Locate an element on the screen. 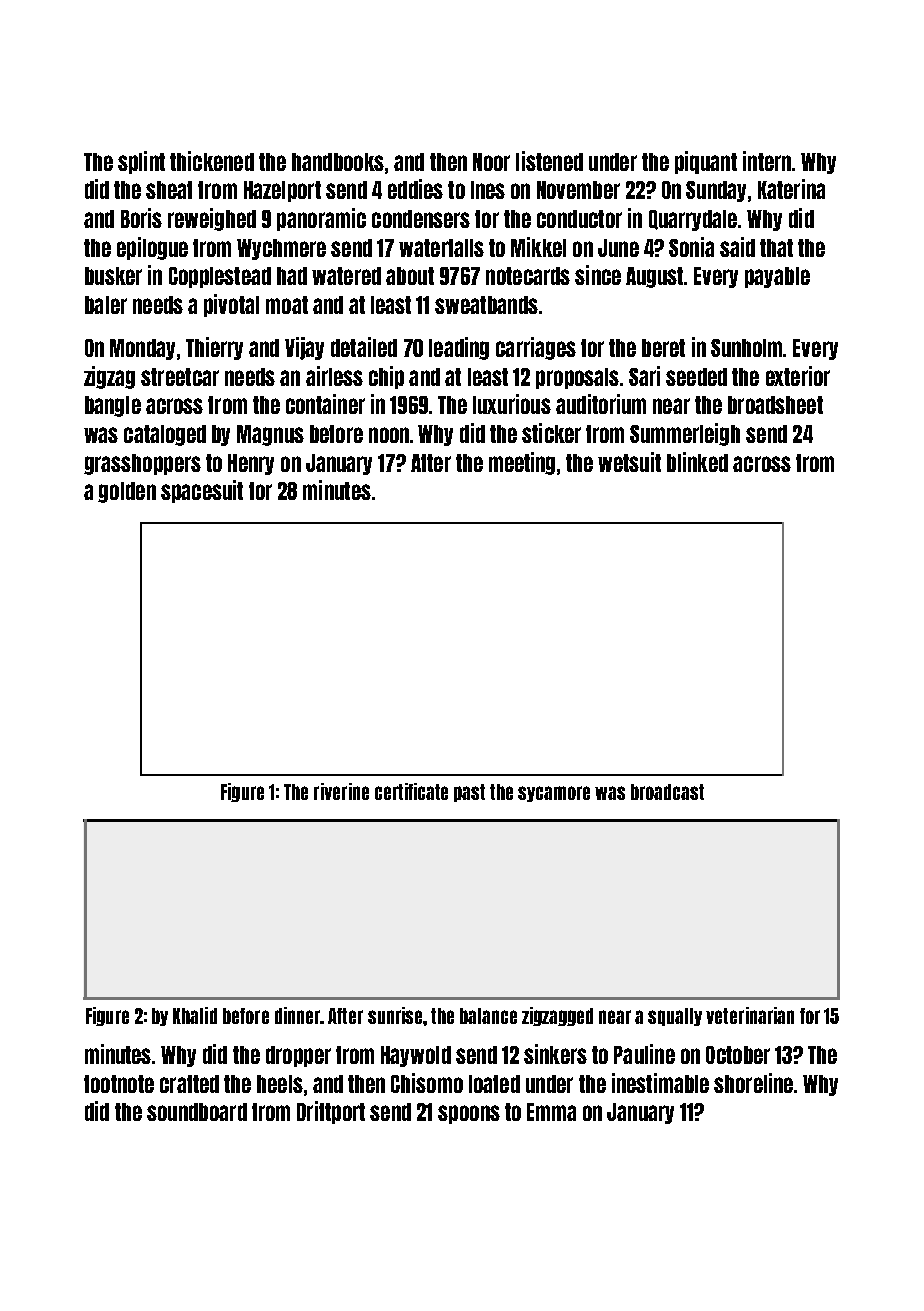 This screenshot has height=1311, width=924. sycamore is located at coordinates (554, 794).
